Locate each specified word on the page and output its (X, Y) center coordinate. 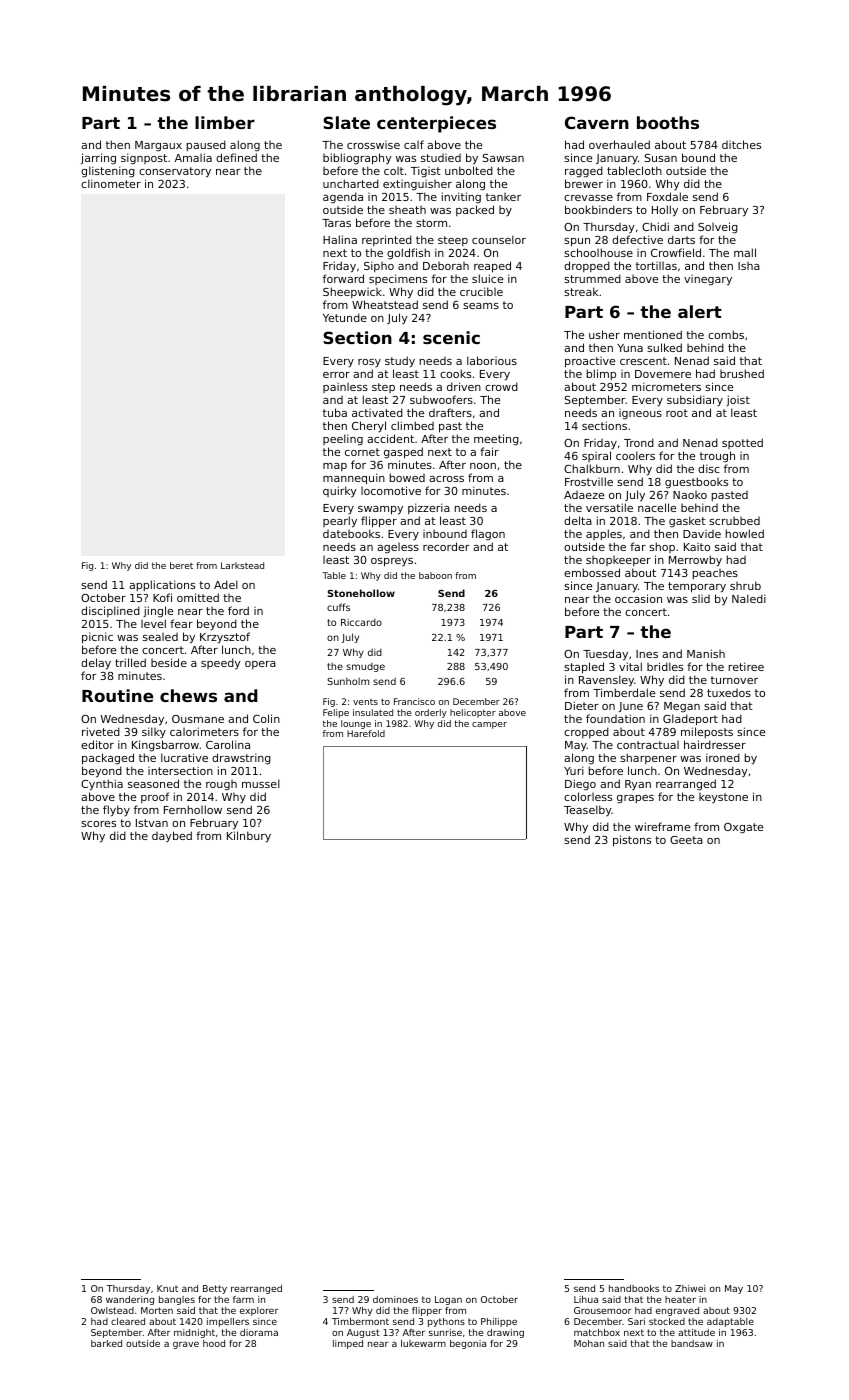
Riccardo (361, 622)
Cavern (597, 122)
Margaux (158, 146)
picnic (97, 638)
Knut (167, 1288)
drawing (505, 1333)
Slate (346, 122)
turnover (734, 680)
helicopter (473, 713)
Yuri (574, 770)
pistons (632, 841)
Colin (266, 718)
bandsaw (692, 1343)
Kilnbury (249, 837)
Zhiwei (690, 1288)
